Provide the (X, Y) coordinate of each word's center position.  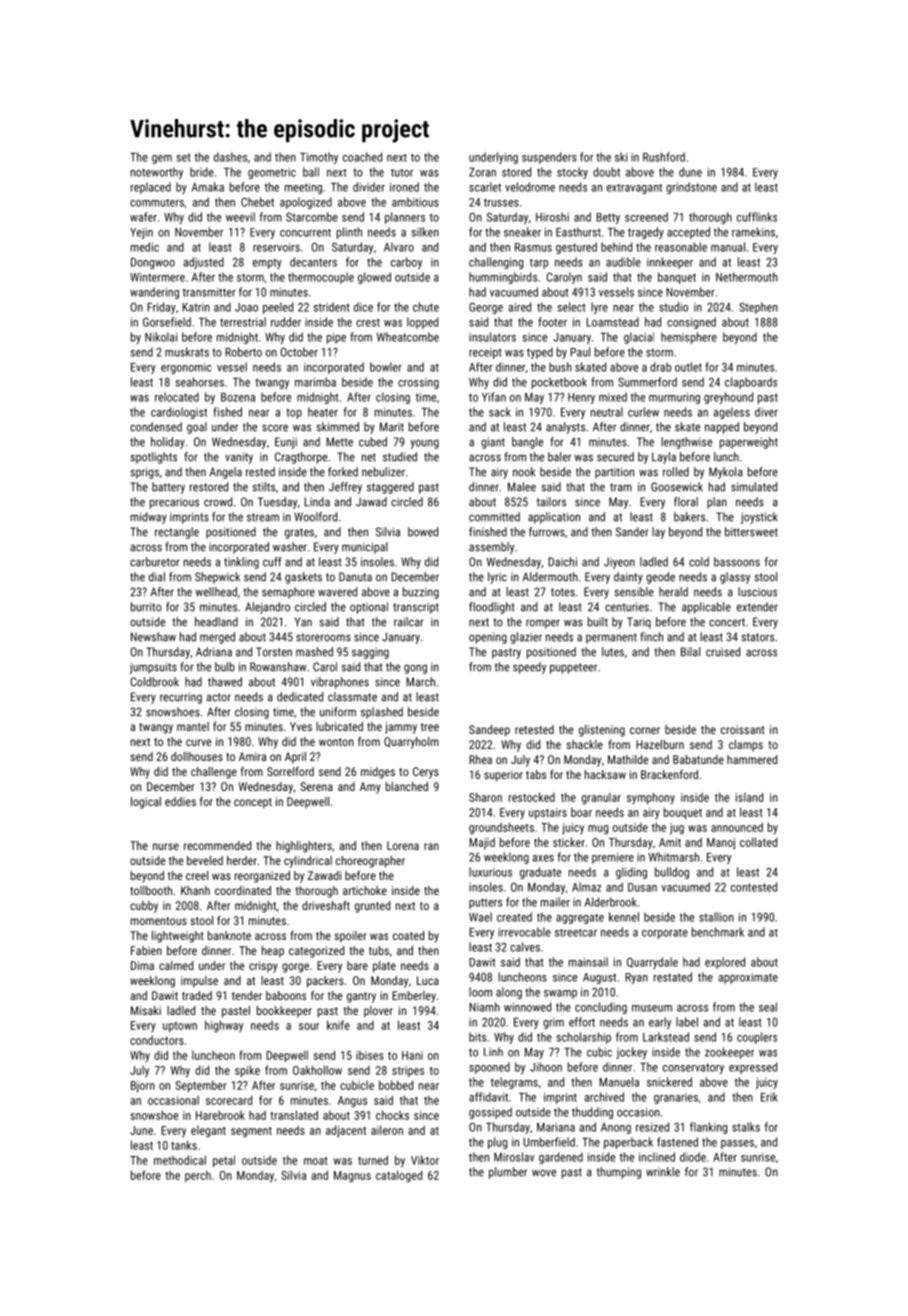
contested (754, 887)
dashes (230, 157)
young (424, 444)
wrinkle (663, 1172)
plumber (508, 1173)
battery (168, 488)
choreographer (370, 862)
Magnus (352, 1176)
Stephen (758, 308)
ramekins (753, 232)
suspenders (549, 158)
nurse (166, 846)
